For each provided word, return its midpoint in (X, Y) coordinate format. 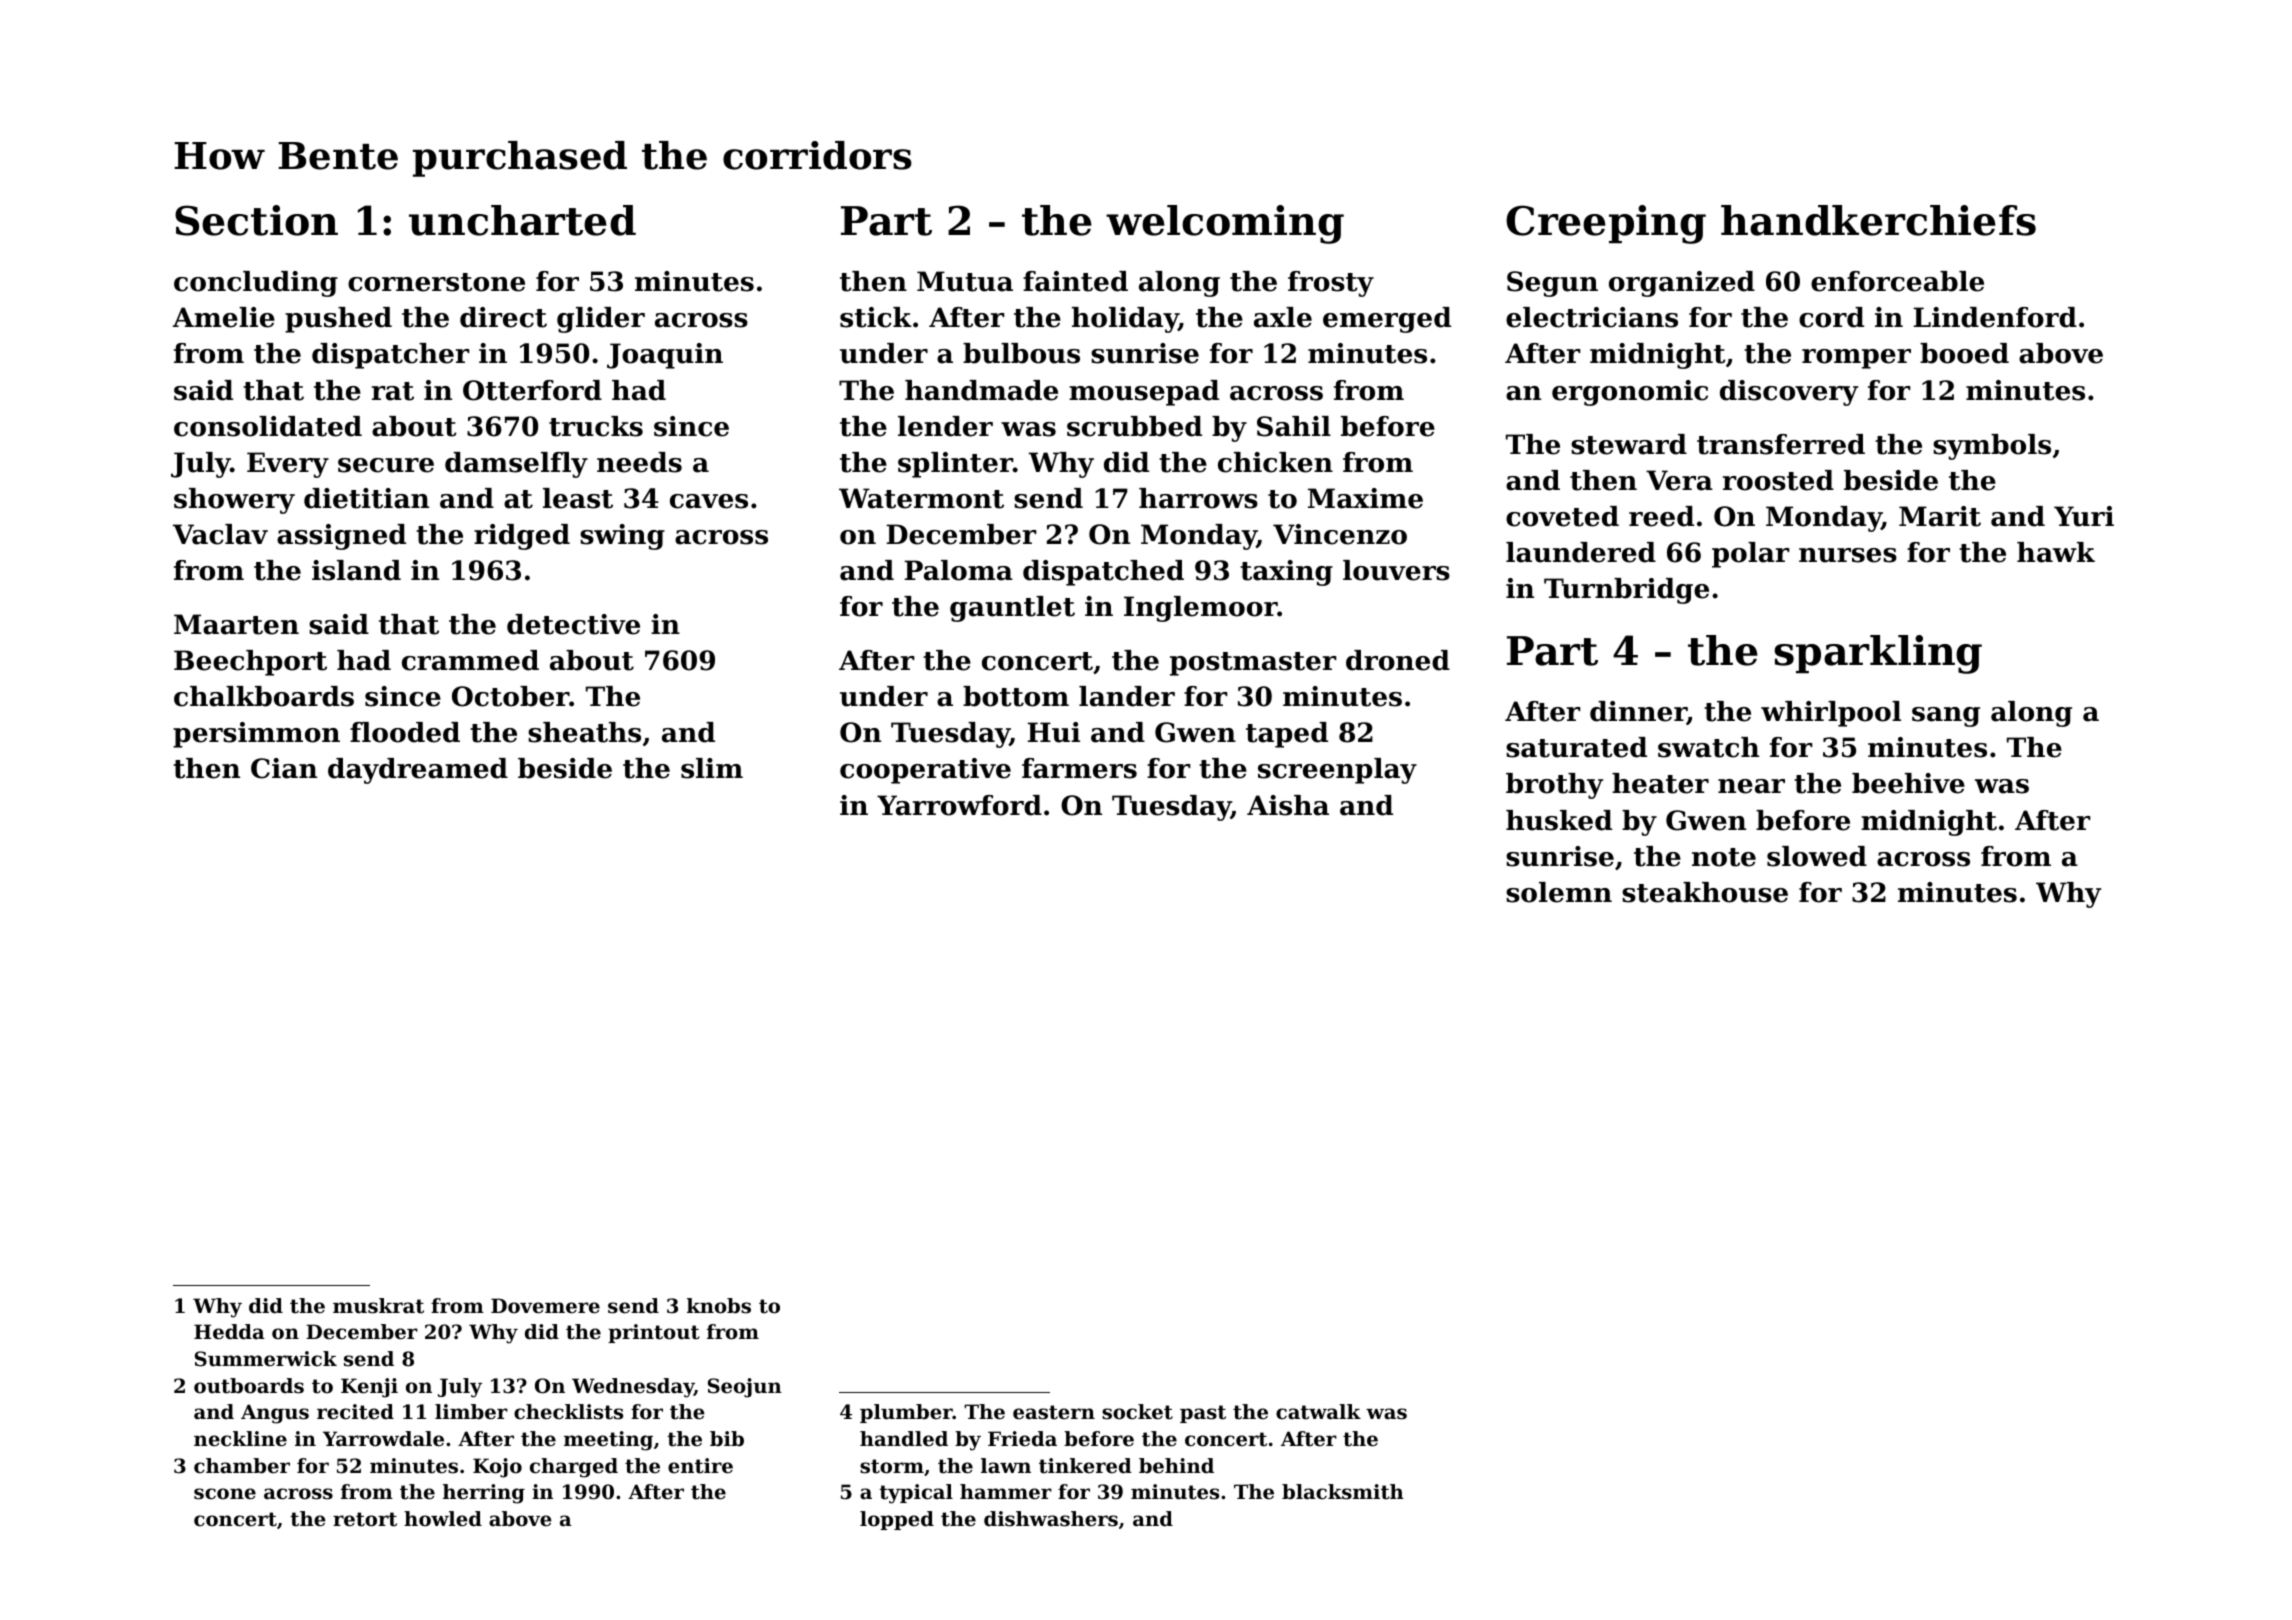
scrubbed (1134, 426)
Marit (1940, 516)
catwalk (1318, 1412)
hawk (2056, 552)
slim (712, 768)
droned (1398, 660)
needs (639, 462)
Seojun (745, 1388)
